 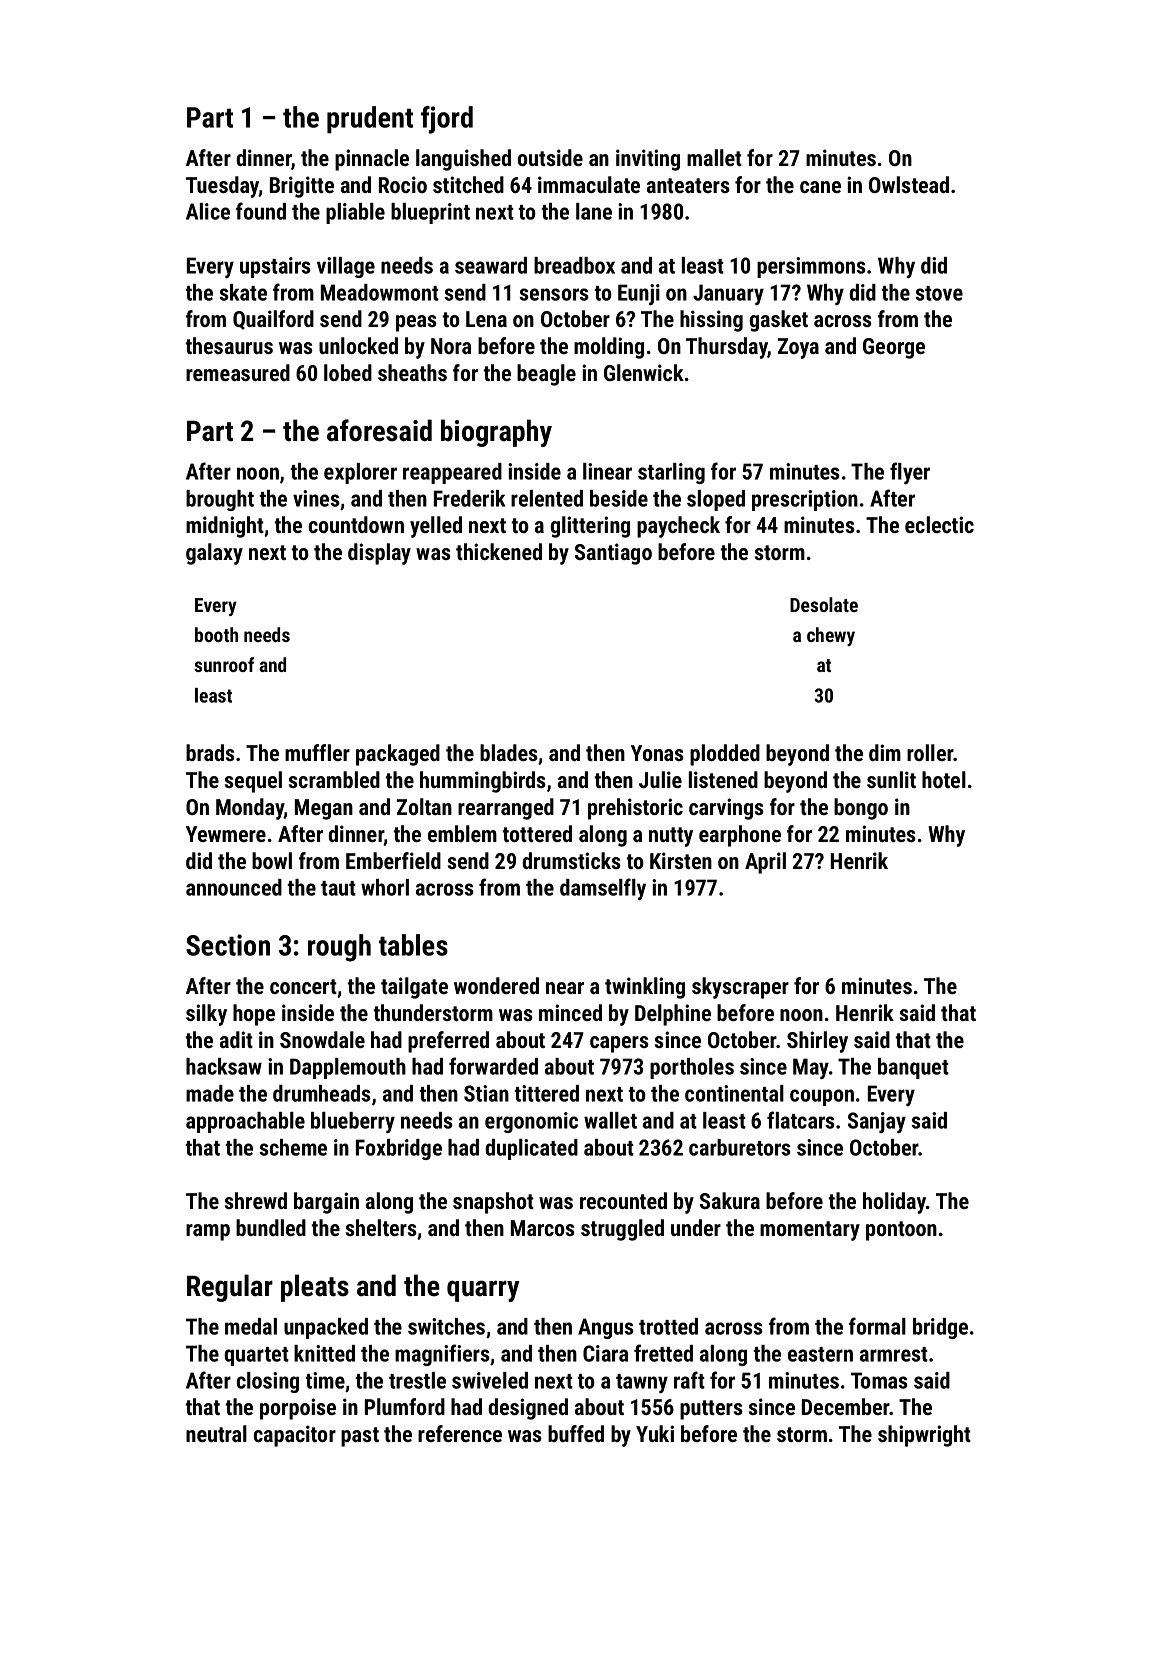 I want to click on banquet, so click(x=913, y=1068).
